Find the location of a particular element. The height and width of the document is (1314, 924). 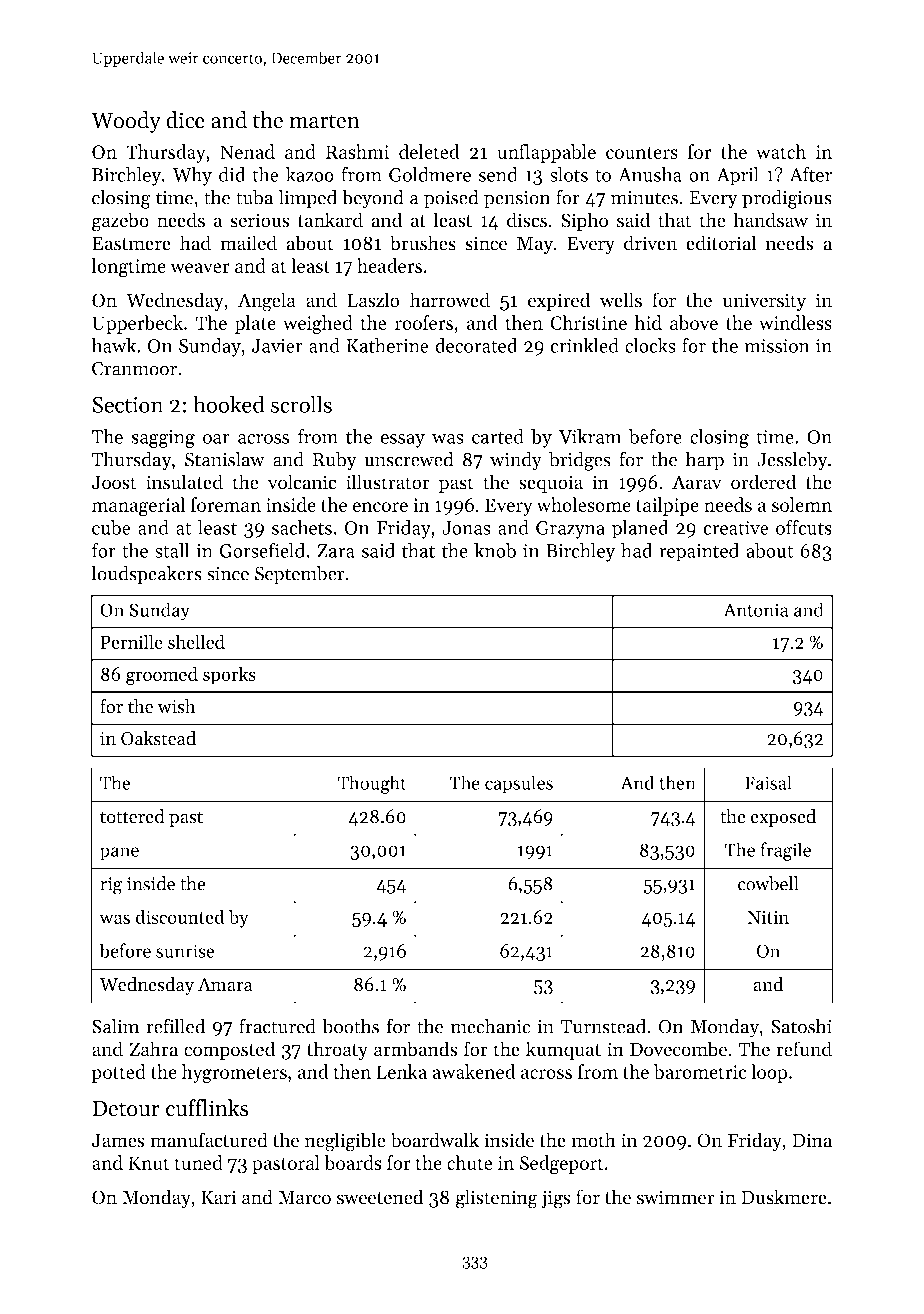

unflappable is located at coordinates (546, 153).
